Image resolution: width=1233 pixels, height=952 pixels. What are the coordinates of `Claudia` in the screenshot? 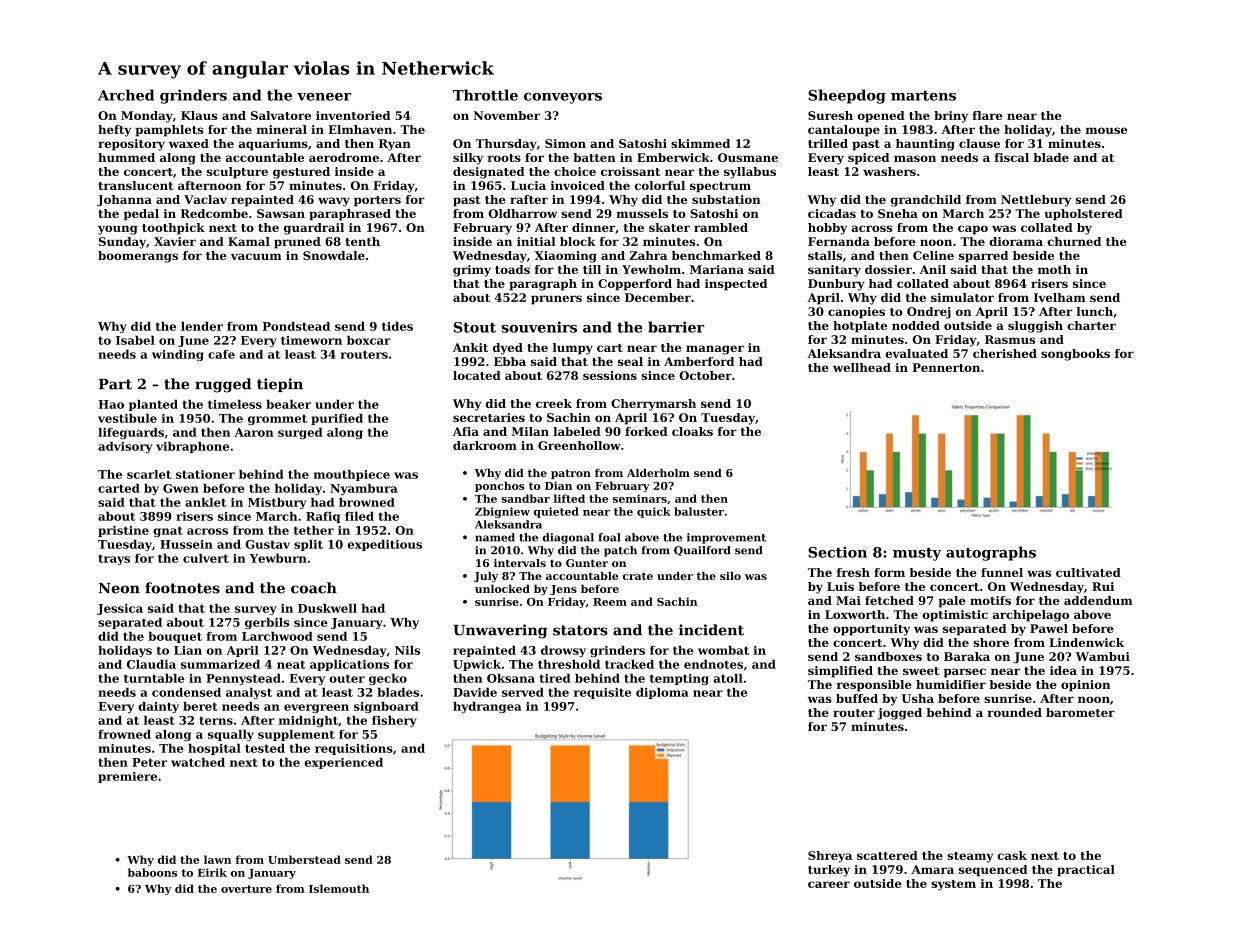 It's located at (151, 664).
